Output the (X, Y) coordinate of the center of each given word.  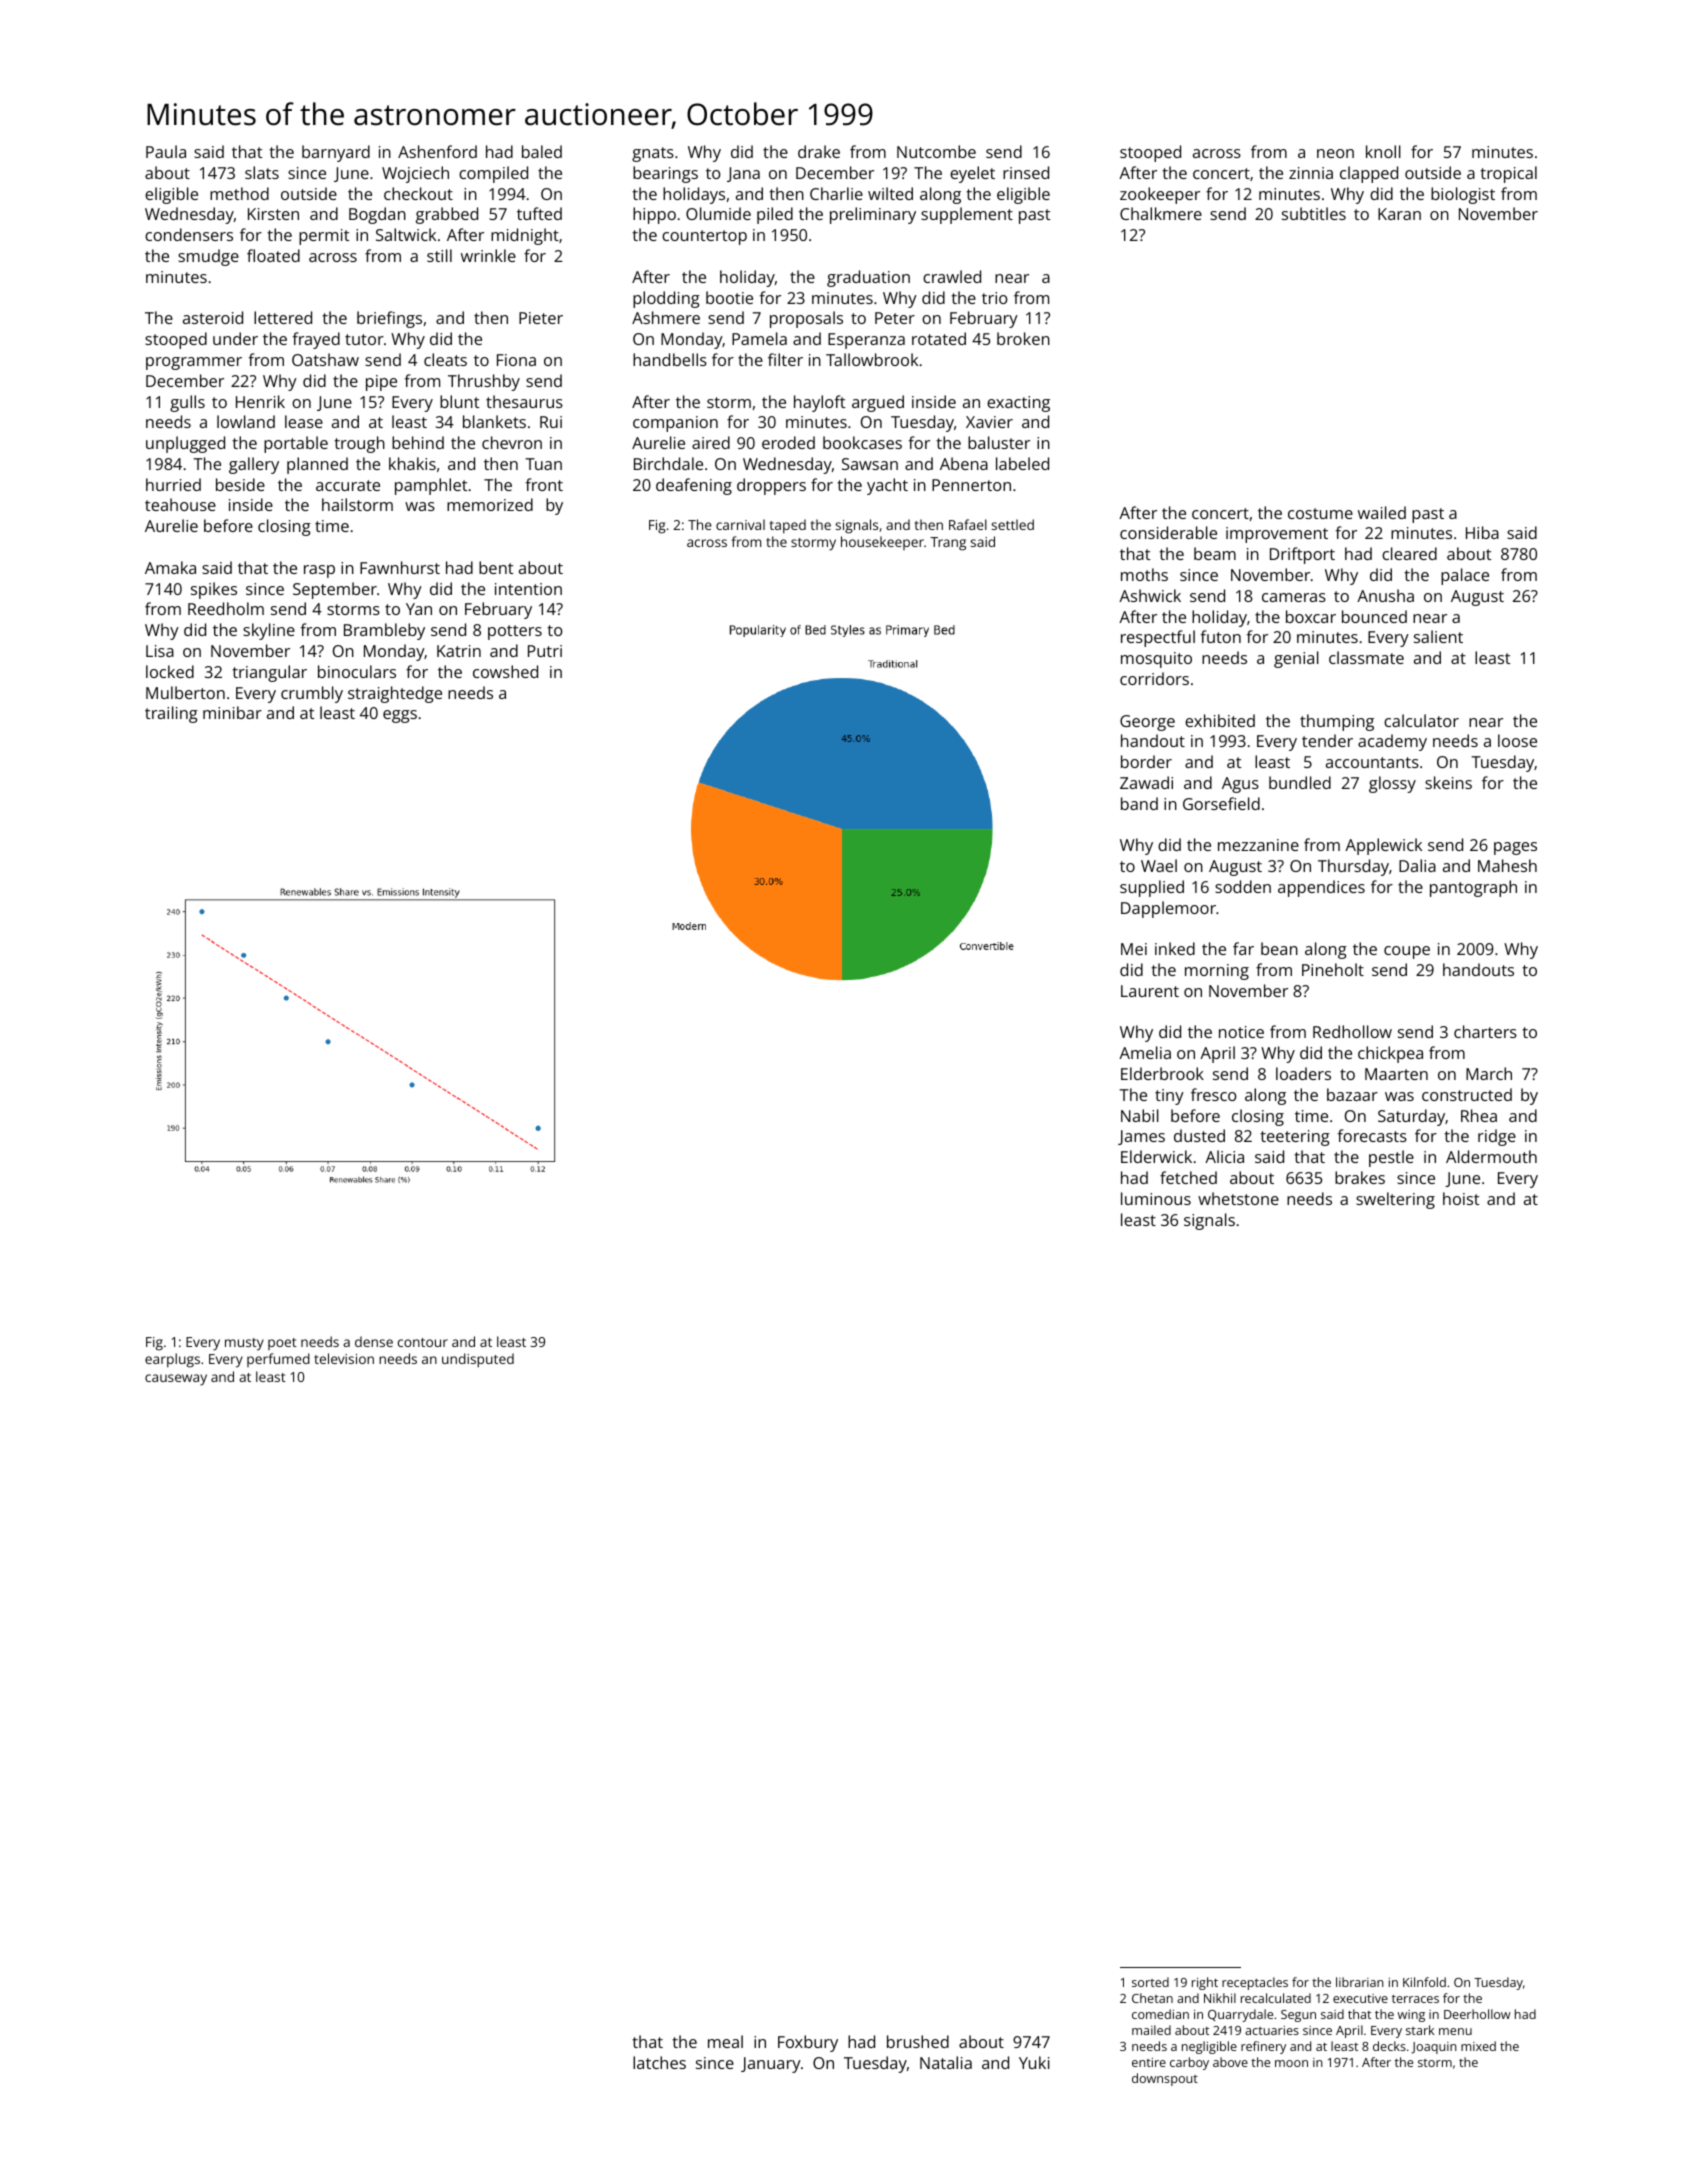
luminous (1156, 1198)
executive (1360, 1998)
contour (423, 1342)
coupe (1407, 952)
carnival (740, 524)
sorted (1150, 1982)
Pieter (541, 318)
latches (659, 2062)
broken (1023, 338)
